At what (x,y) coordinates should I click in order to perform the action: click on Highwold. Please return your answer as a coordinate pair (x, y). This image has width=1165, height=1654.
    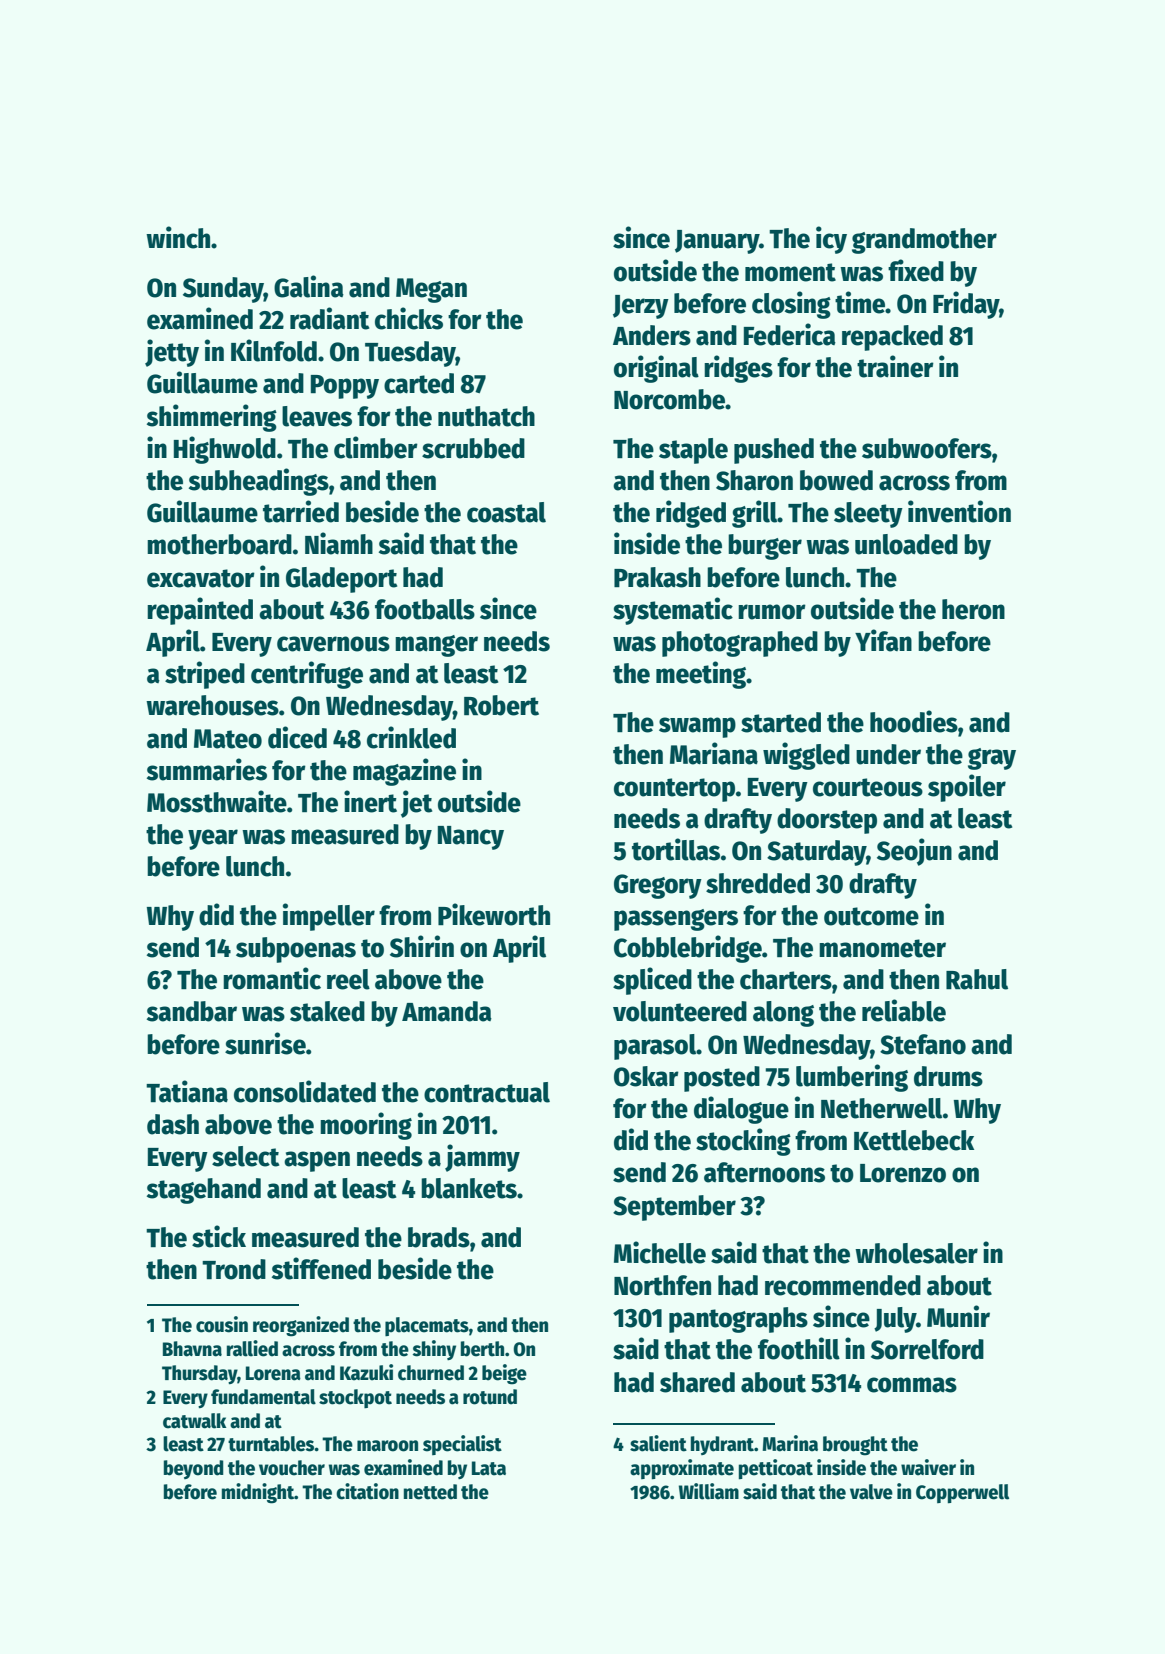
    Looking at the image, I should click on (225, 450).
